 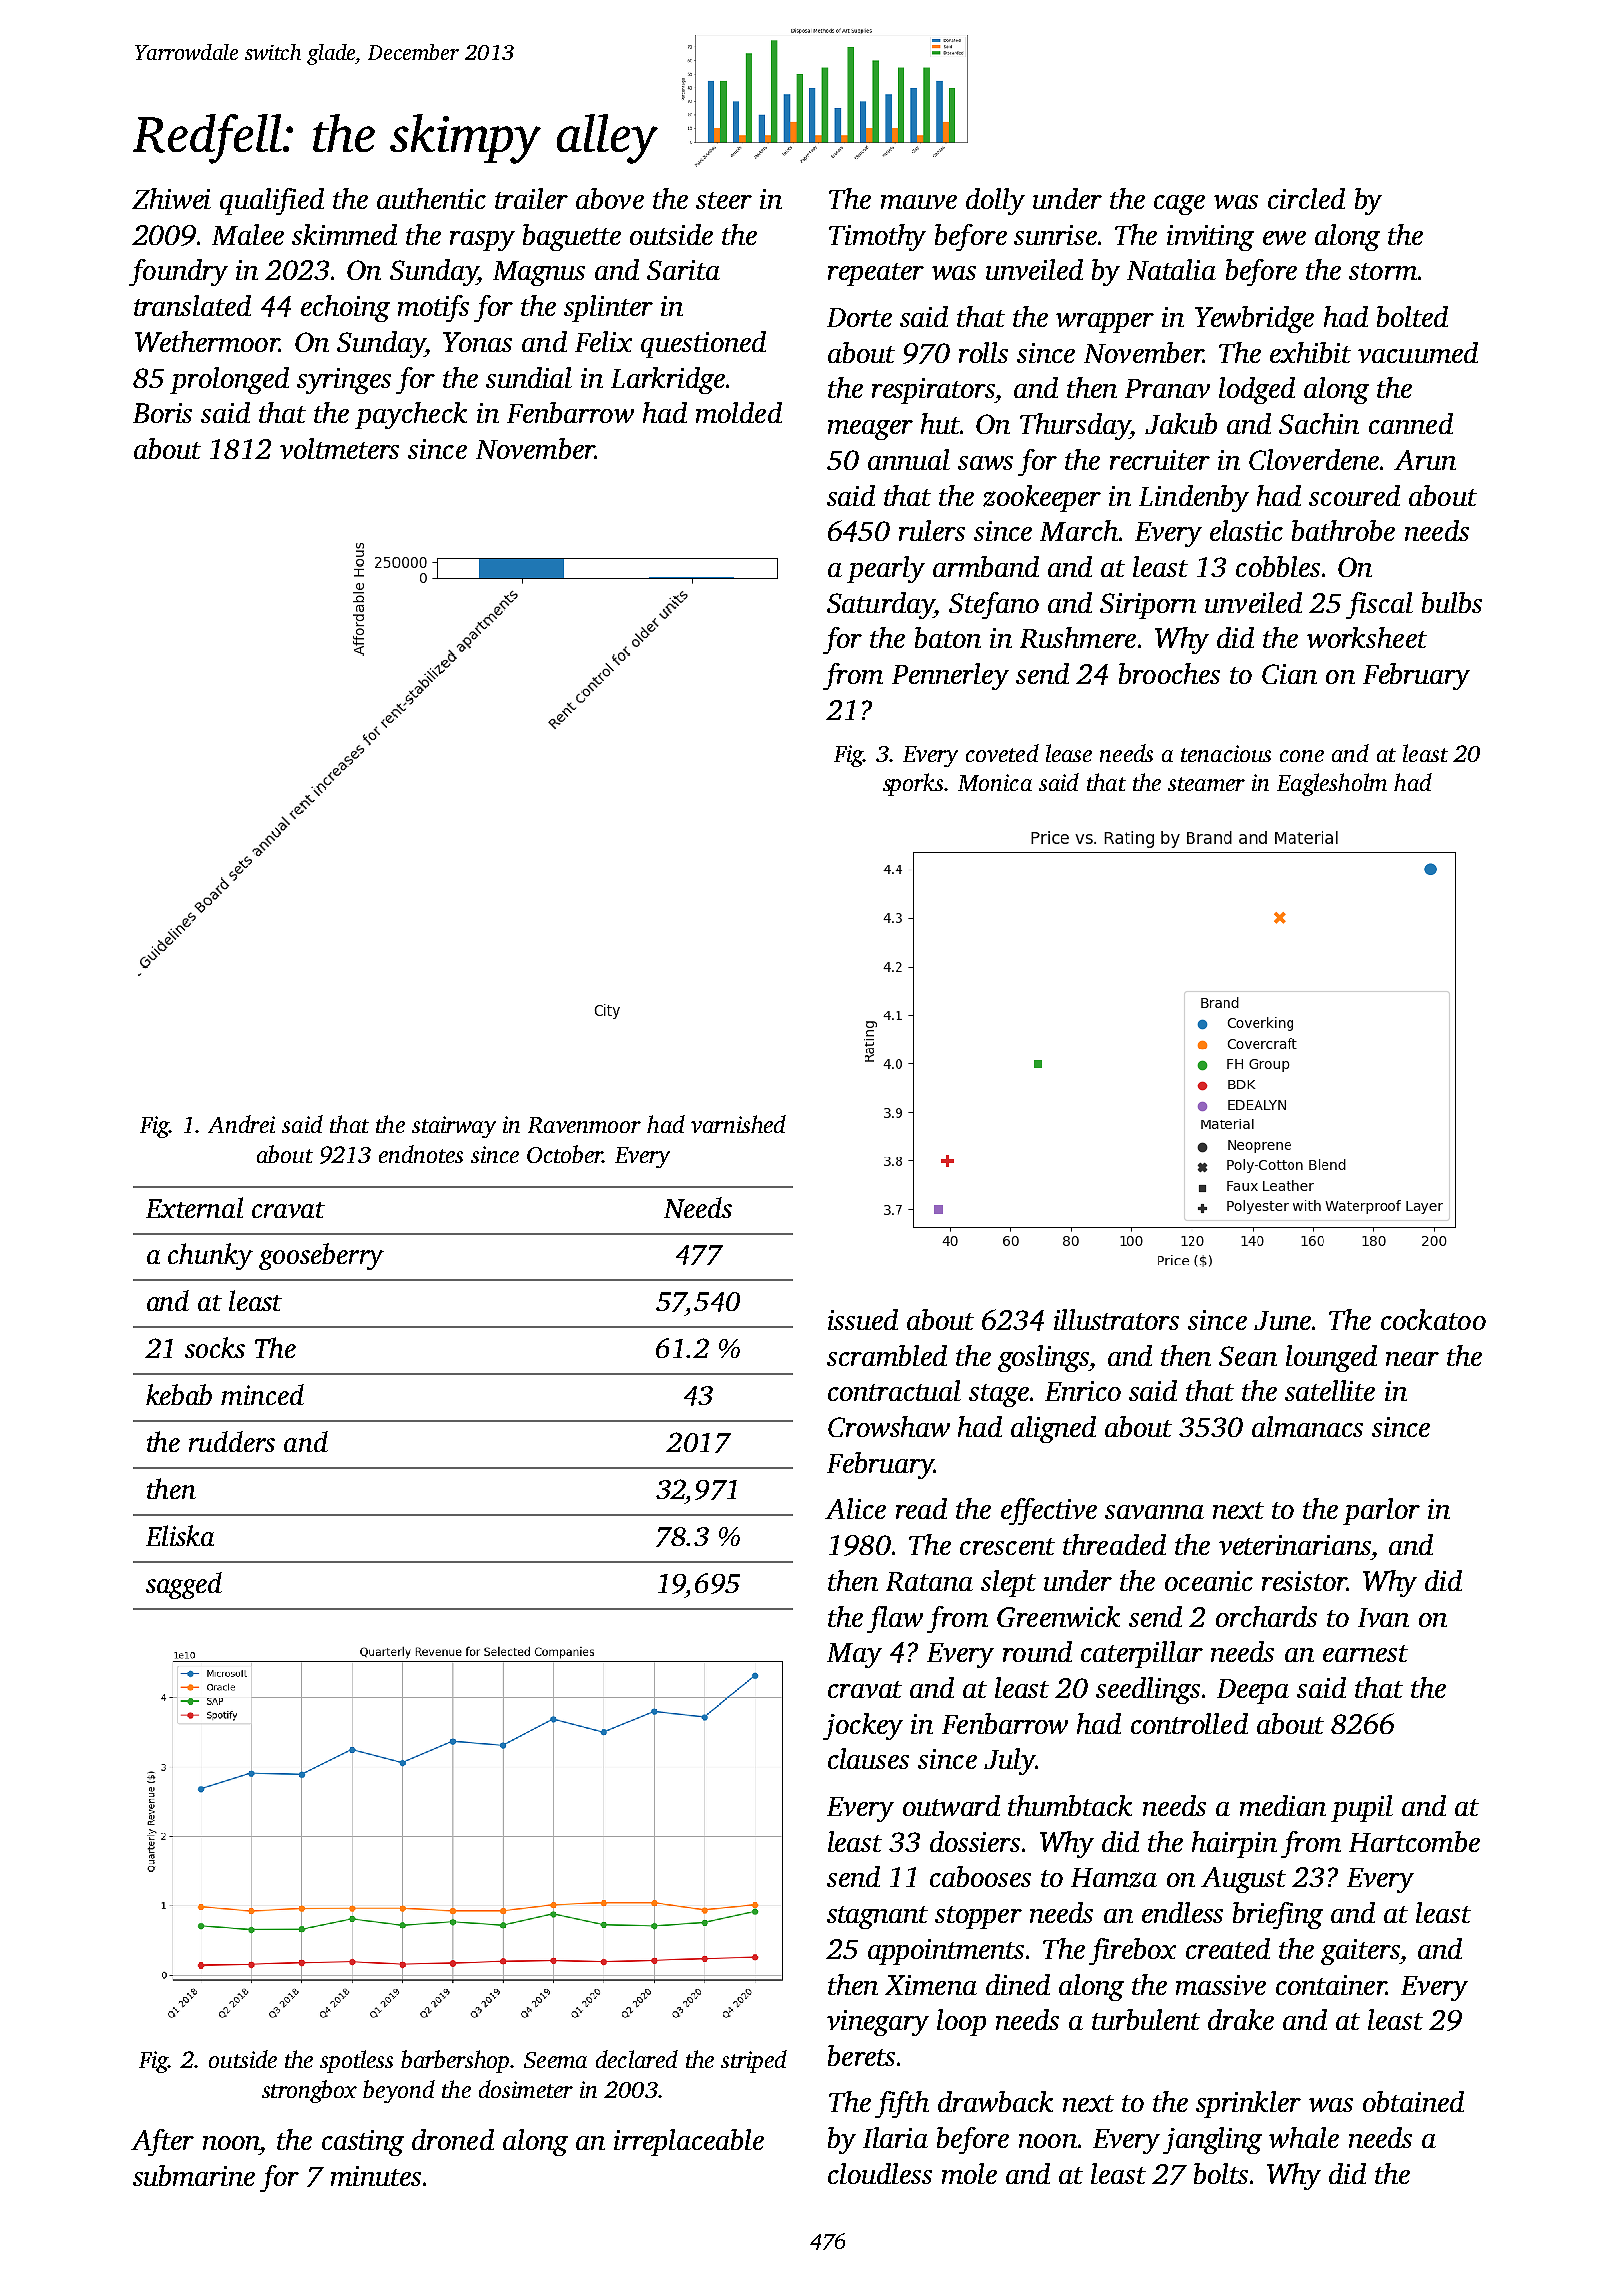 What do you see at coordinates (339, 448) in the screenshot?
I see `voltmeters` at bounding box center [339, 448].
